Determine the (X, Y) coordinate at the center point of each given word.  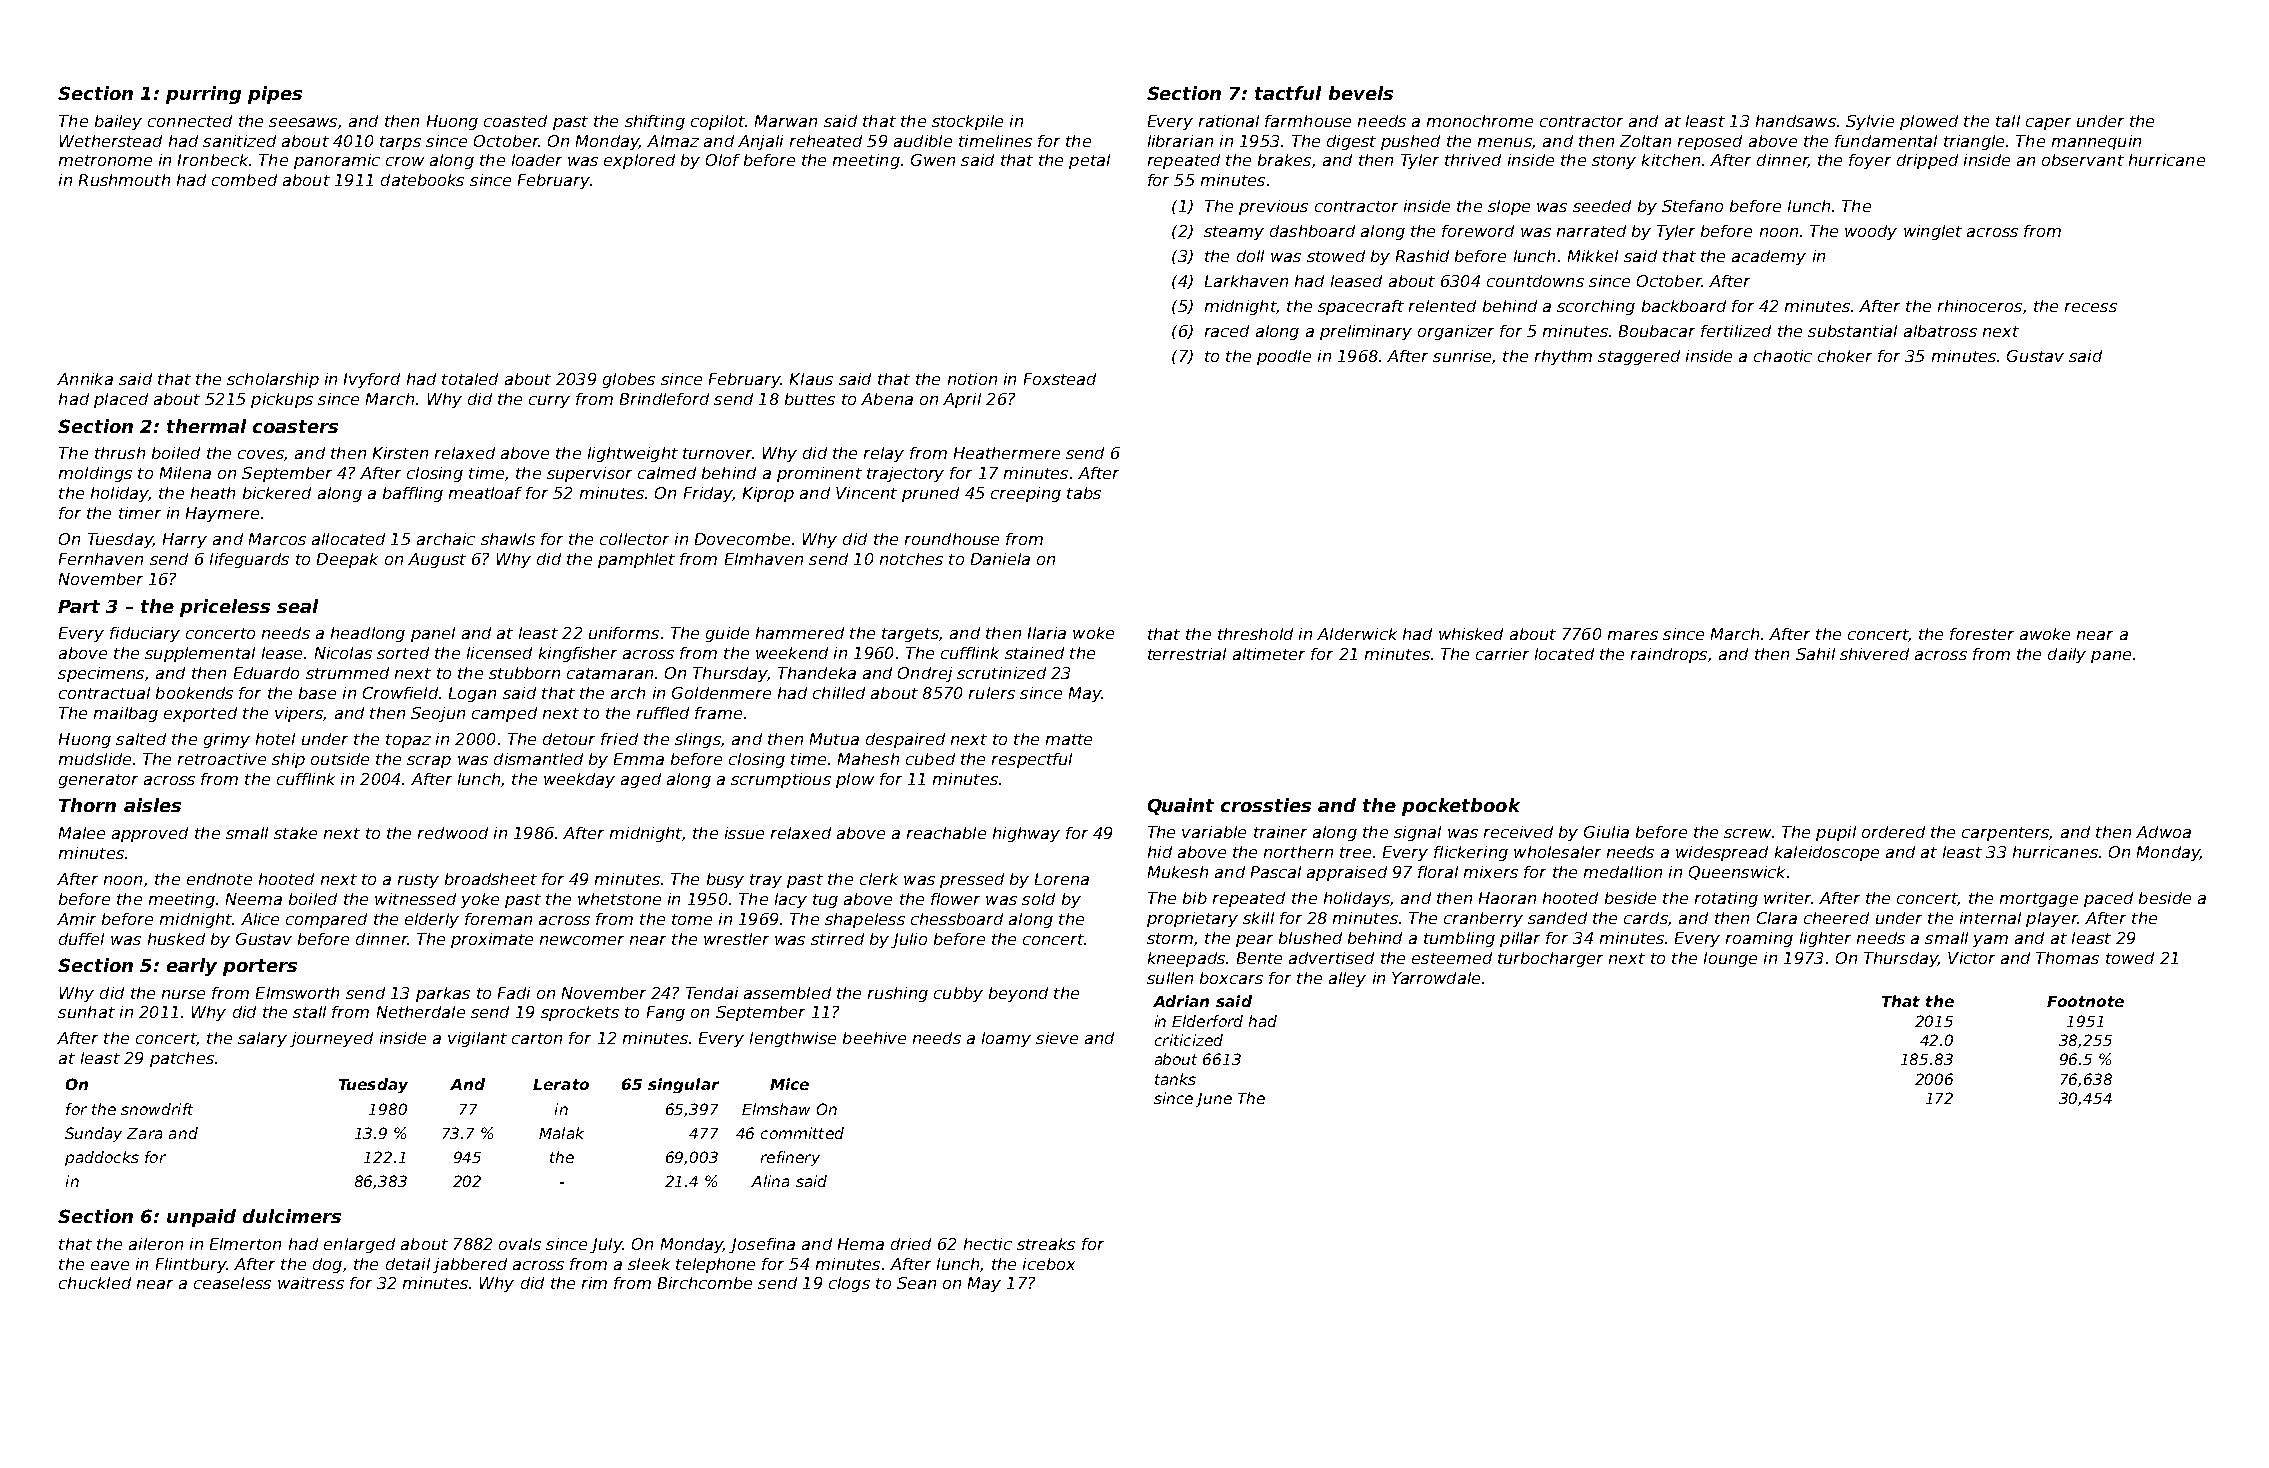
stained (1034, 653)
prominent (819, 474)
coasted (515, 121)
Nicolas (343, 653)
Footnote (2085, 1001)
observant (2083, 160)
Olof (723, 160)
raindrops (1669, 655)
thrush (120, 453)
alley (1347, 979)
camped (504, 714)
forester (1982, 634)
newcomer (582, 940)
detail (408, 1264)
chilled (839, 693)
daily (2067, 655)
